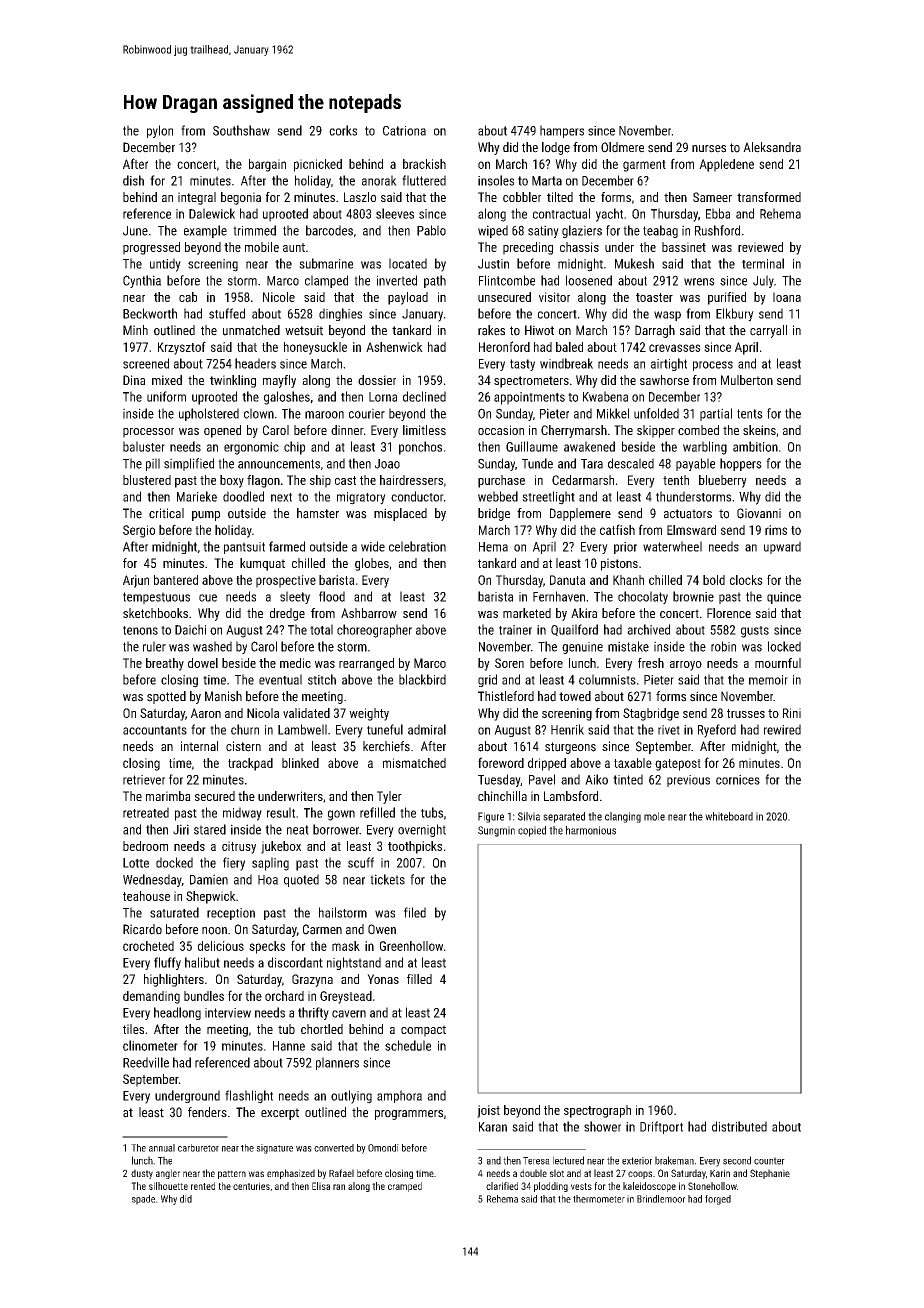 The height and width of the screenshot is (1308, 924). What do you see at coordinates (231, 914) in the screenshot?
I see `reception` at bounding box center [231, 914].
